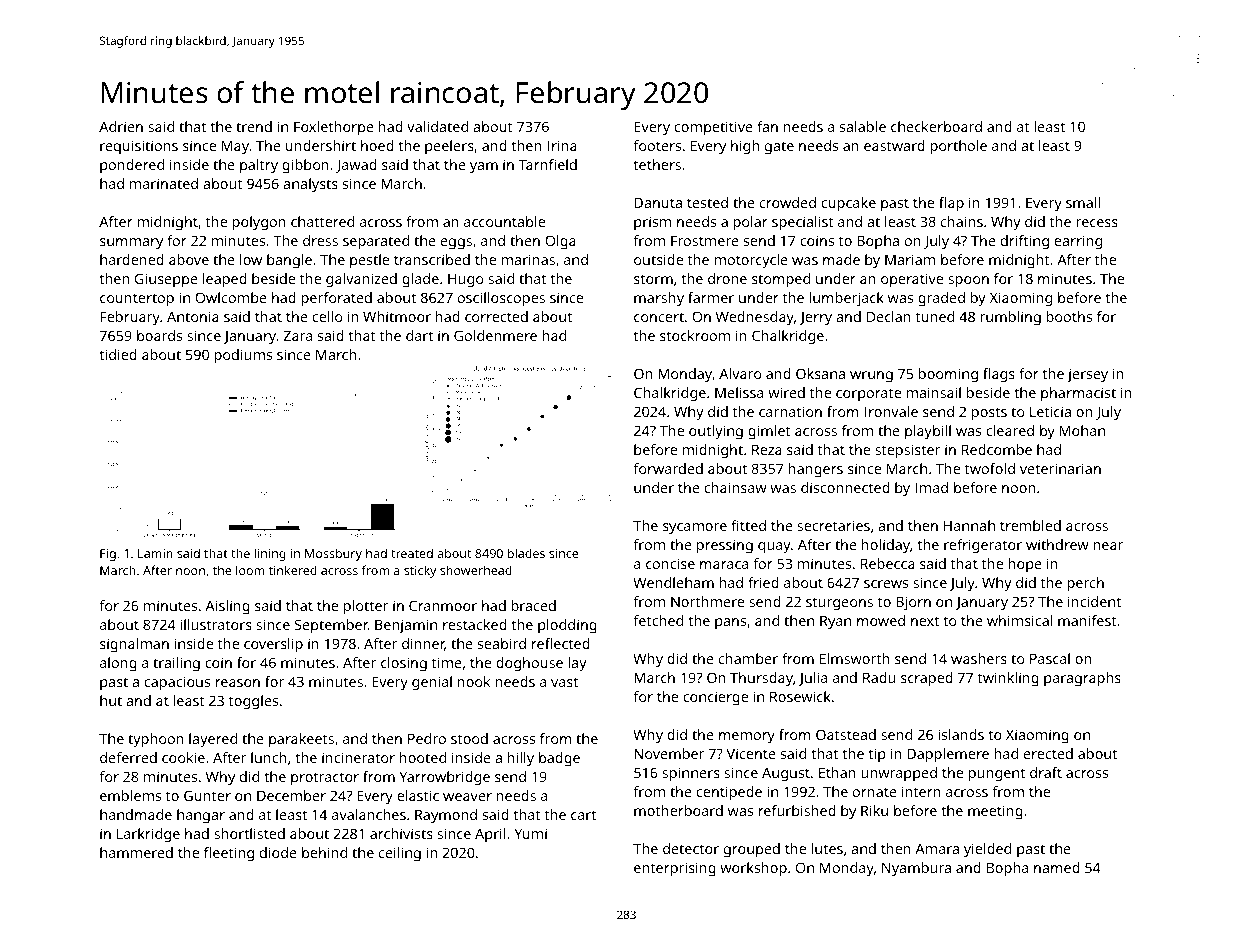  What do you see at coordinates (653, 279) in the screenshot?
I see `storm` at bounding box center [653, 279].
